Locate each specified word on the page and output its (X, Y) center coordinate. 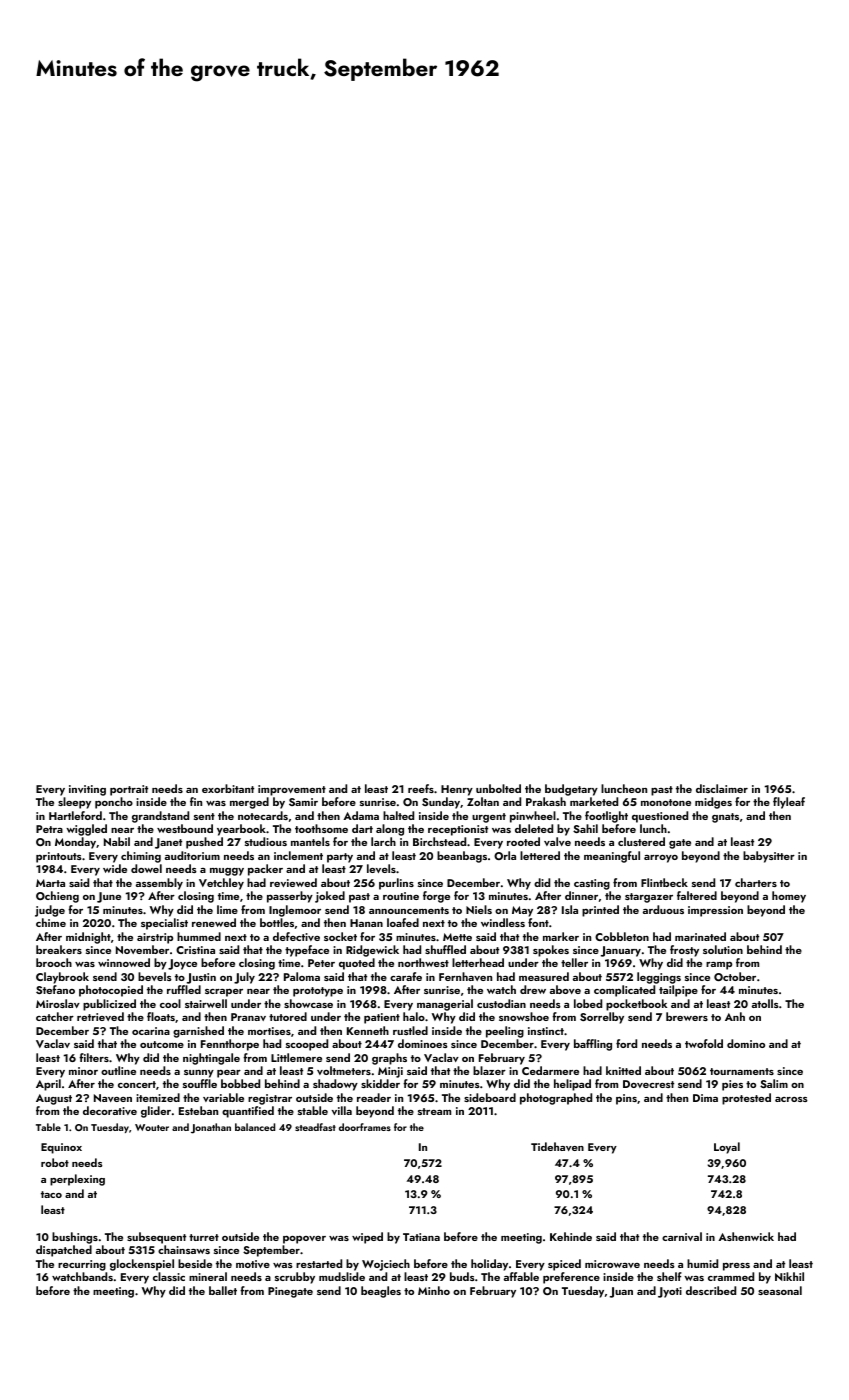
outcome (162, 1044)
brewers (687, 1016)
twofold (704, 1043)
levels (381, 868)
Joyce (182, 964)
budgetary (571, 790)
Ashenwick (746, 1236)
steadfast (315, 1127)
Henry (457, 790)
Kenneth (368, 1030)
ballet (223, 1290)
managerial (445, 1005)
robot (55, 1162)
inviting (87, 790)
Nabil (117, 841)
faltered (697, 895)
